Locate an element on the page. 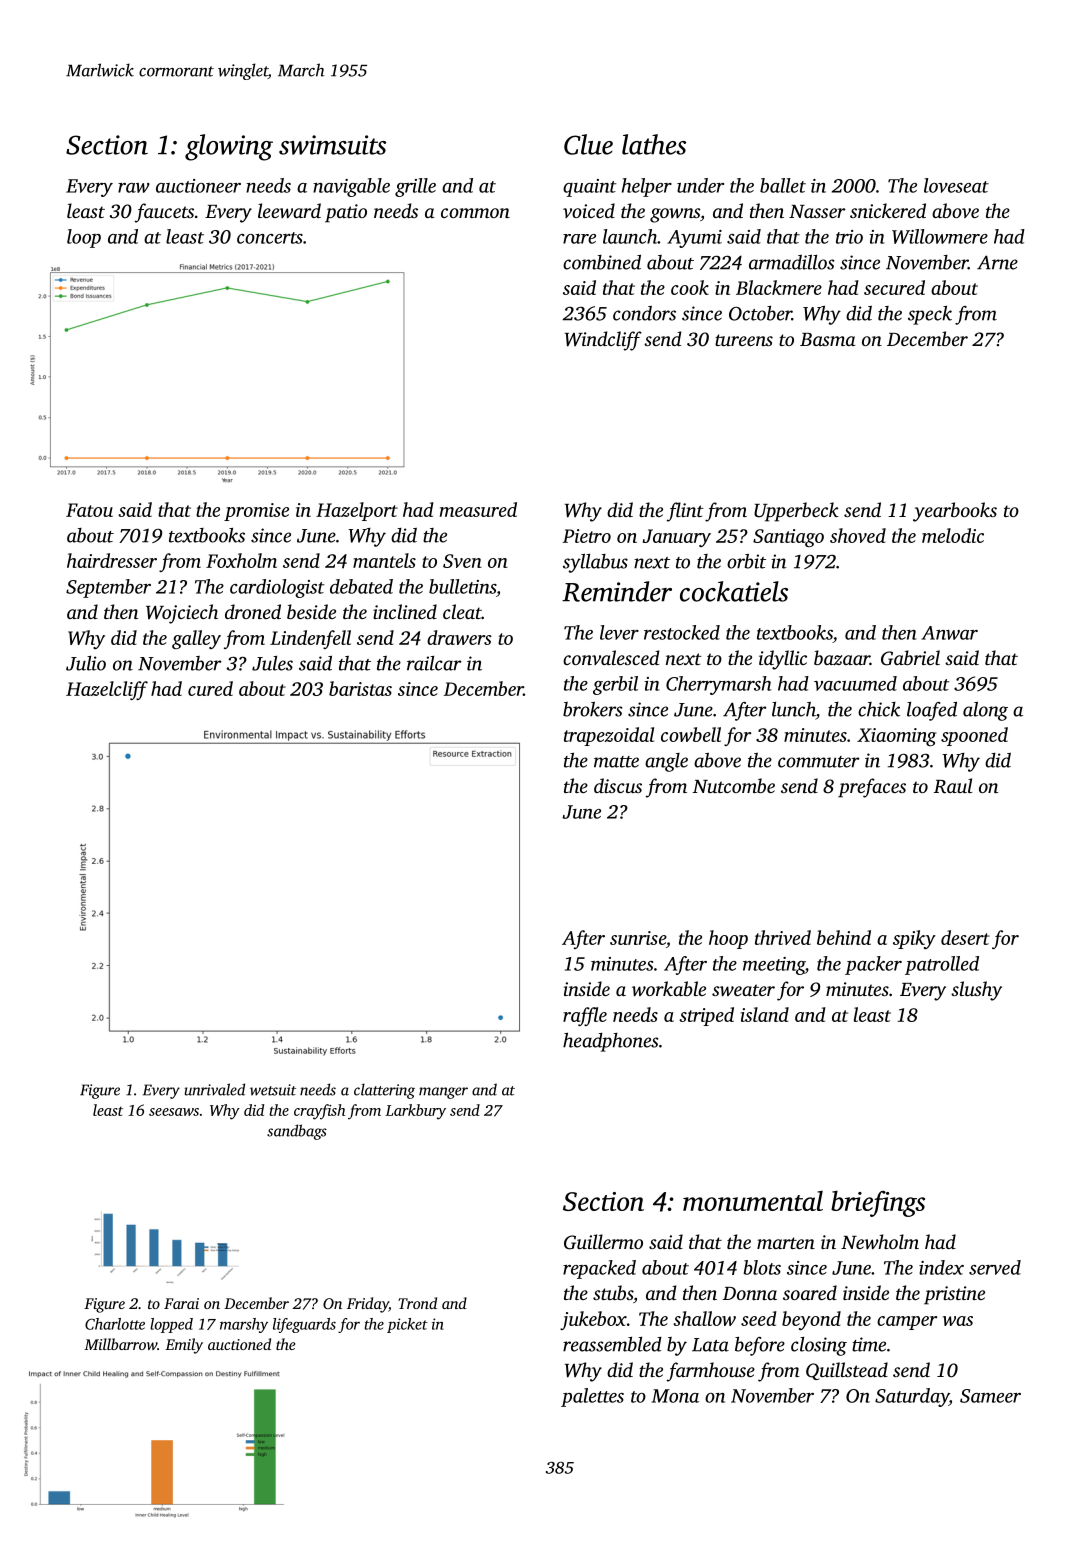 The image size is (1091, 1542). melodic is located at coordinates (953, 535).
